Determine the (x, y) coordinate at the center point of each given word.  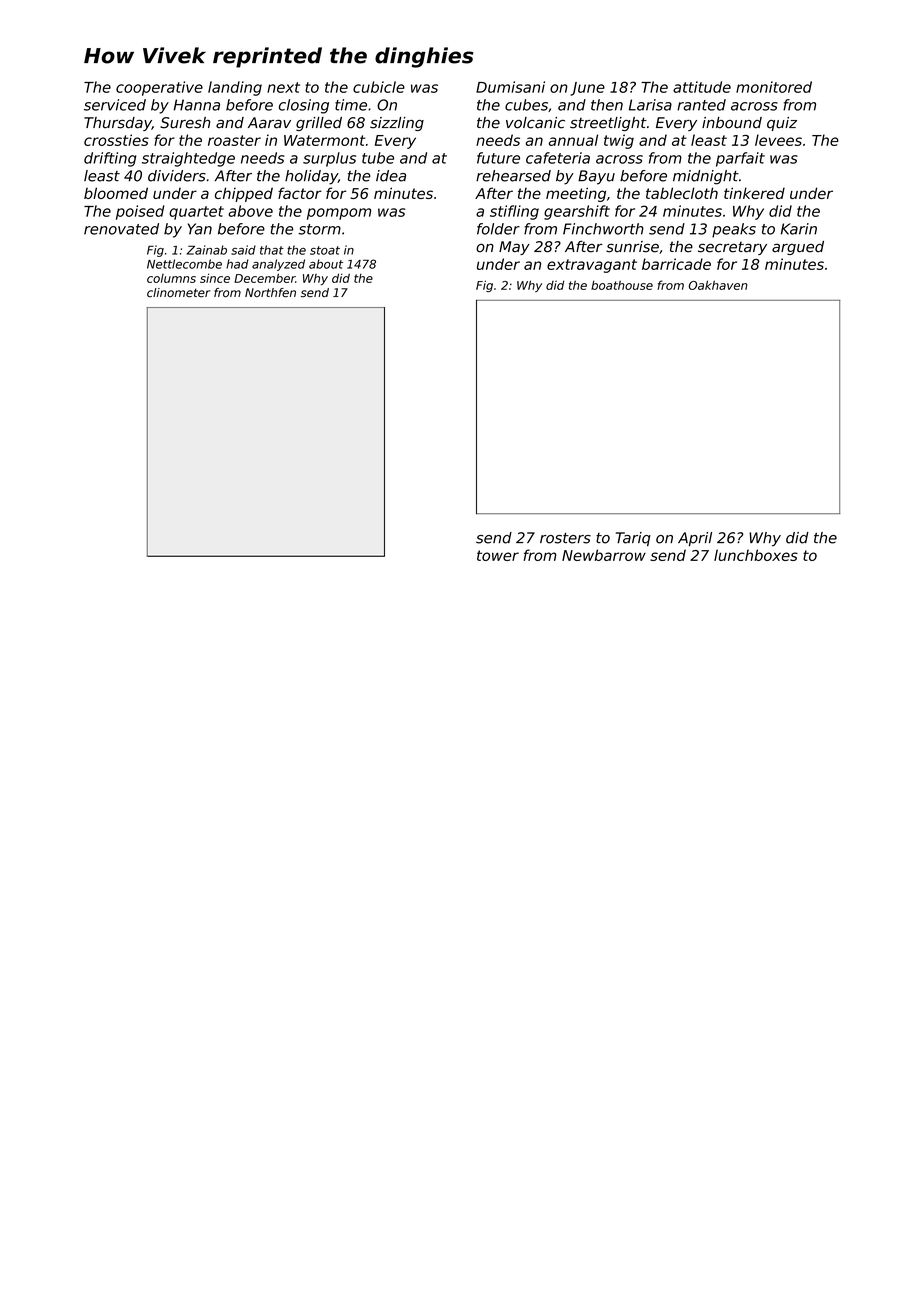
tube (378, 158)
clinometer (178, 293)
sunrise (632, 247)
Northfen (270, 293)
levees (778, 140)
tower (498, 555)
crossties (116, 140)
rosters (565, 538)
